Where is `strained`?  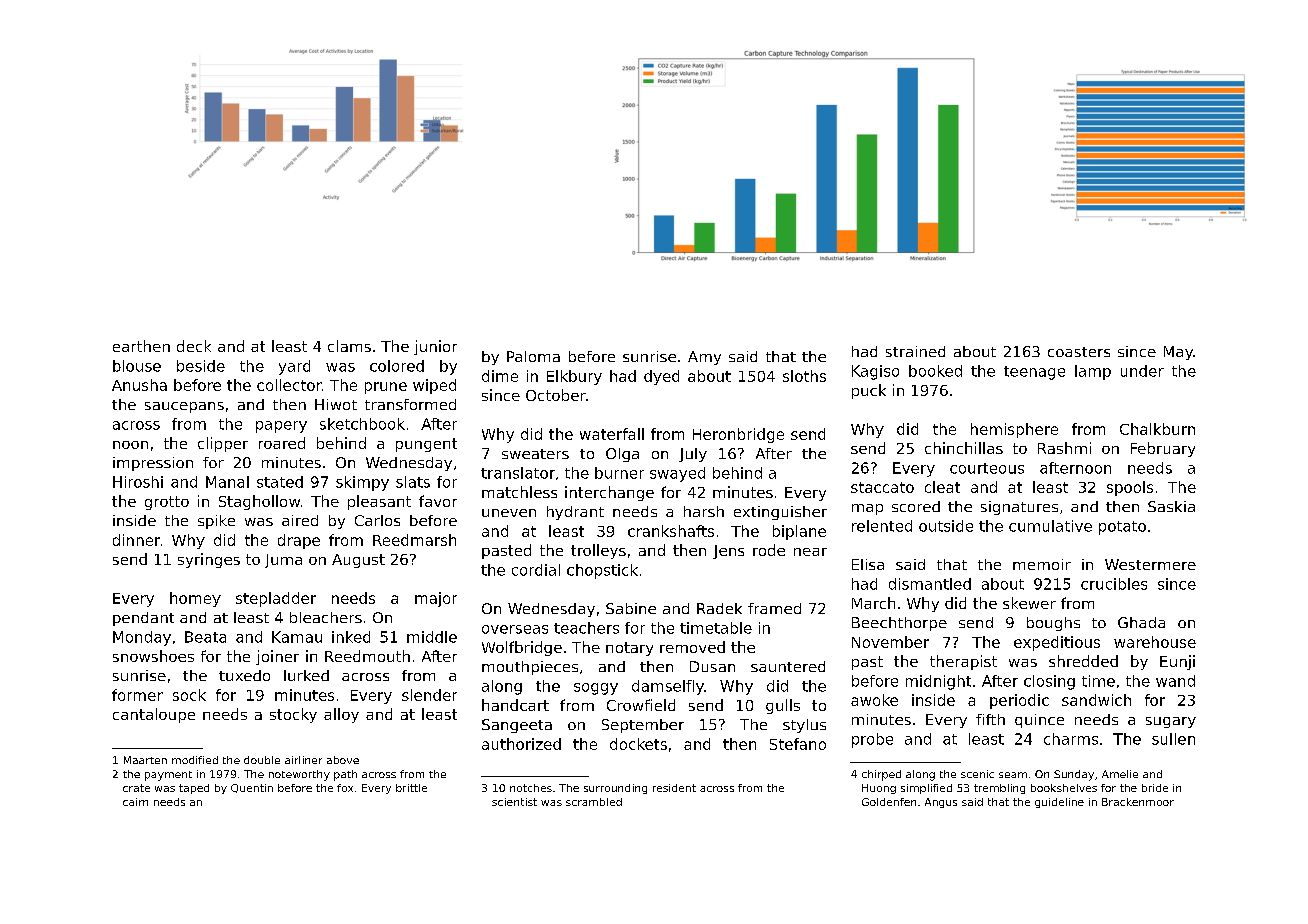
strained is located at coordinates (915, 351).
